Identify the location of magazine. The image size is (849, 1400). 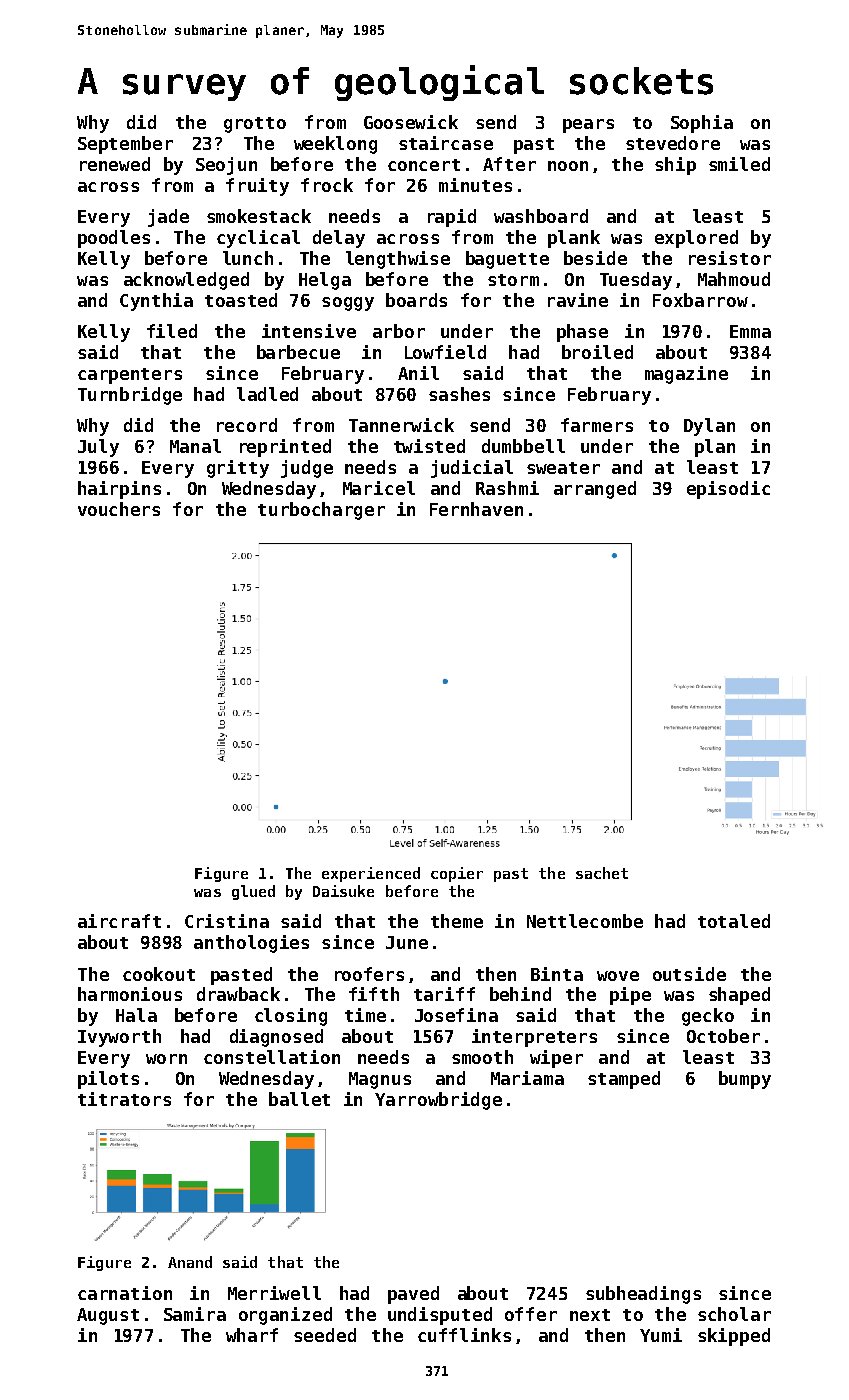
(686, 375).
